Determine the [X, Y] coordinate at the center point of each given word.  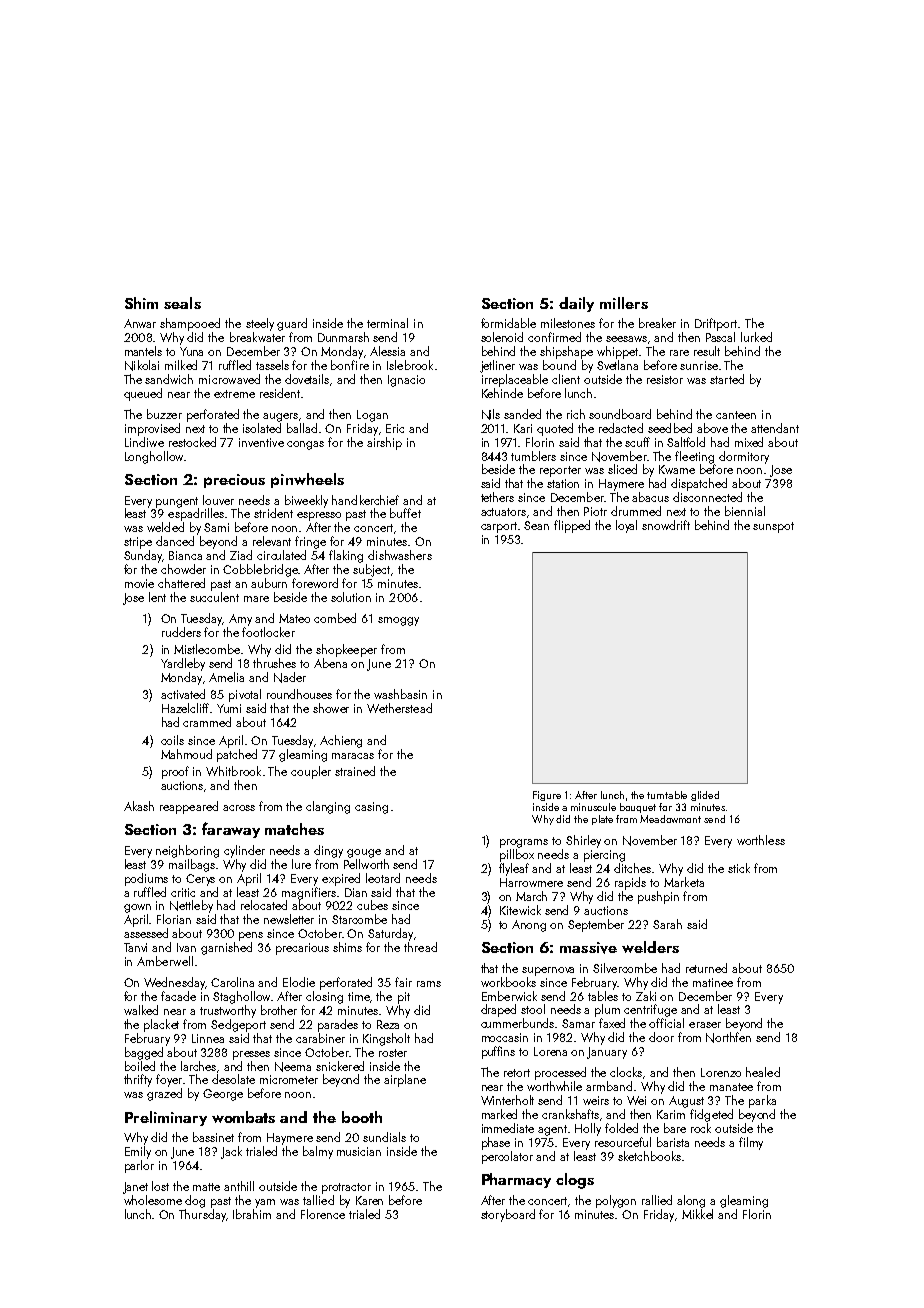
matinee [713, 982]
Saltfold [686, 442]
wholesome [153, 1200]
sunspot [773, 527]
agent [552, 1130]
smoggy [398, 621]
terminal [387, 323]
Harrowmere [531, 882]
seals [182, 303]
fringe [310, 542]
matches [294, 829]
